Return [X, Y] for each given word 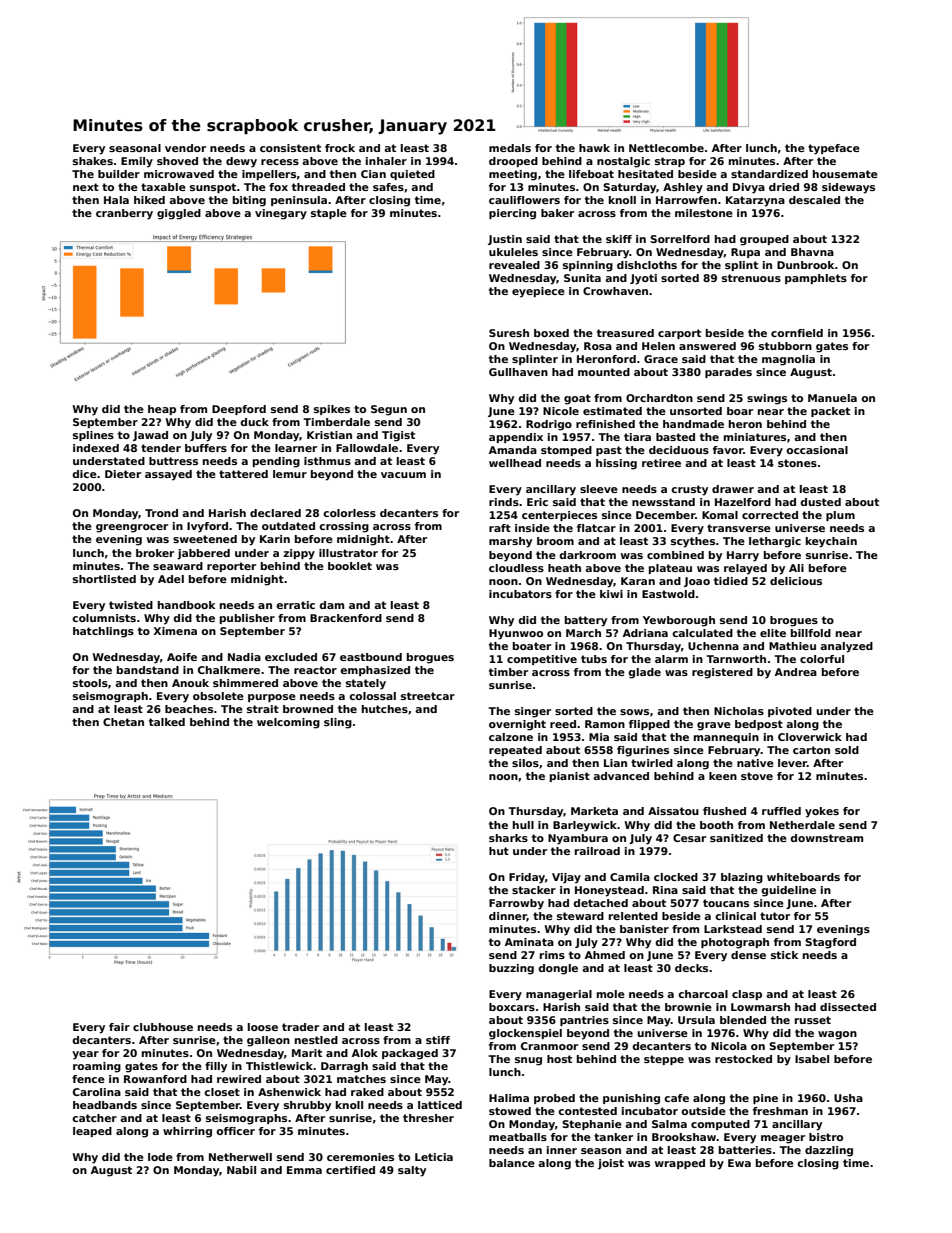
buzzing [511, 969]
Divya [749, 188]
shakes [93, 161]
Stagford [830, 943]
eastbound [371, 657]
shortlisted [104, 579]
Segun [389, 410]
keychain [831, 542]
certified [350, 1170]
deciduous [679, 450]
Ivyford [207, 527]
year [85, 1055]
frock [340, 148]
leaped [92, 1132]
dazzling [829, 1151]
